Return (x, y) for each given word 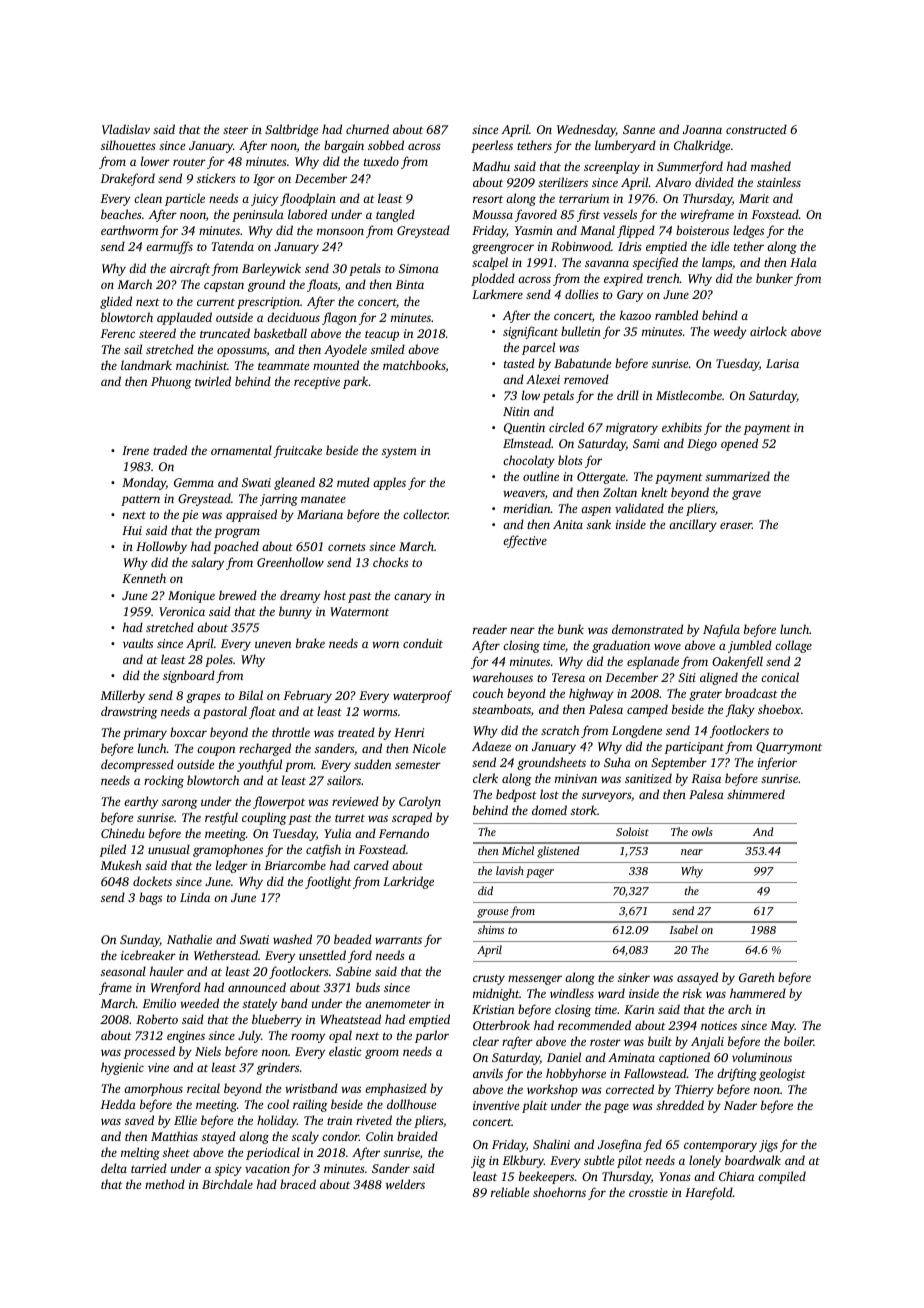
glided (116, 302)
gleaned (294, 483)
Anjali (707, 1042)
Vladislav (126, 129)
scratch (560, 730)
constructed (756, 129)
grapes (203, 698)
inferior (777, 763)
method (165, 1184)
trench (663, 278)
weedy (730, 332)
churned (367, 129)
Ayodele (345, 350)
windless (572, 993)
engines (186, 1037)
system (399, 453)
